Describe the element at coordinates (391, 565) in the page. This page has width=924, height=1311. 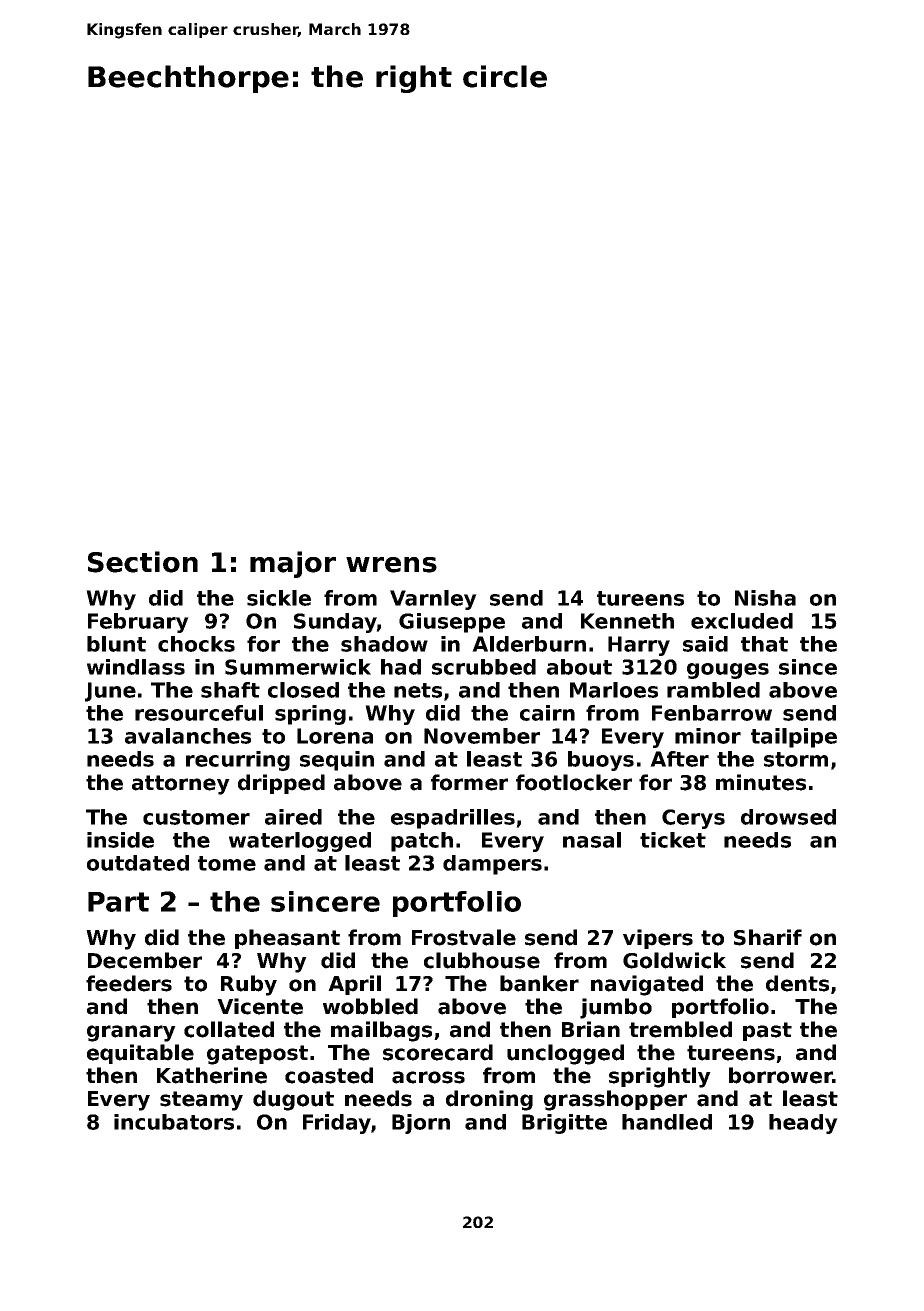
I see `wrens` at that location.
